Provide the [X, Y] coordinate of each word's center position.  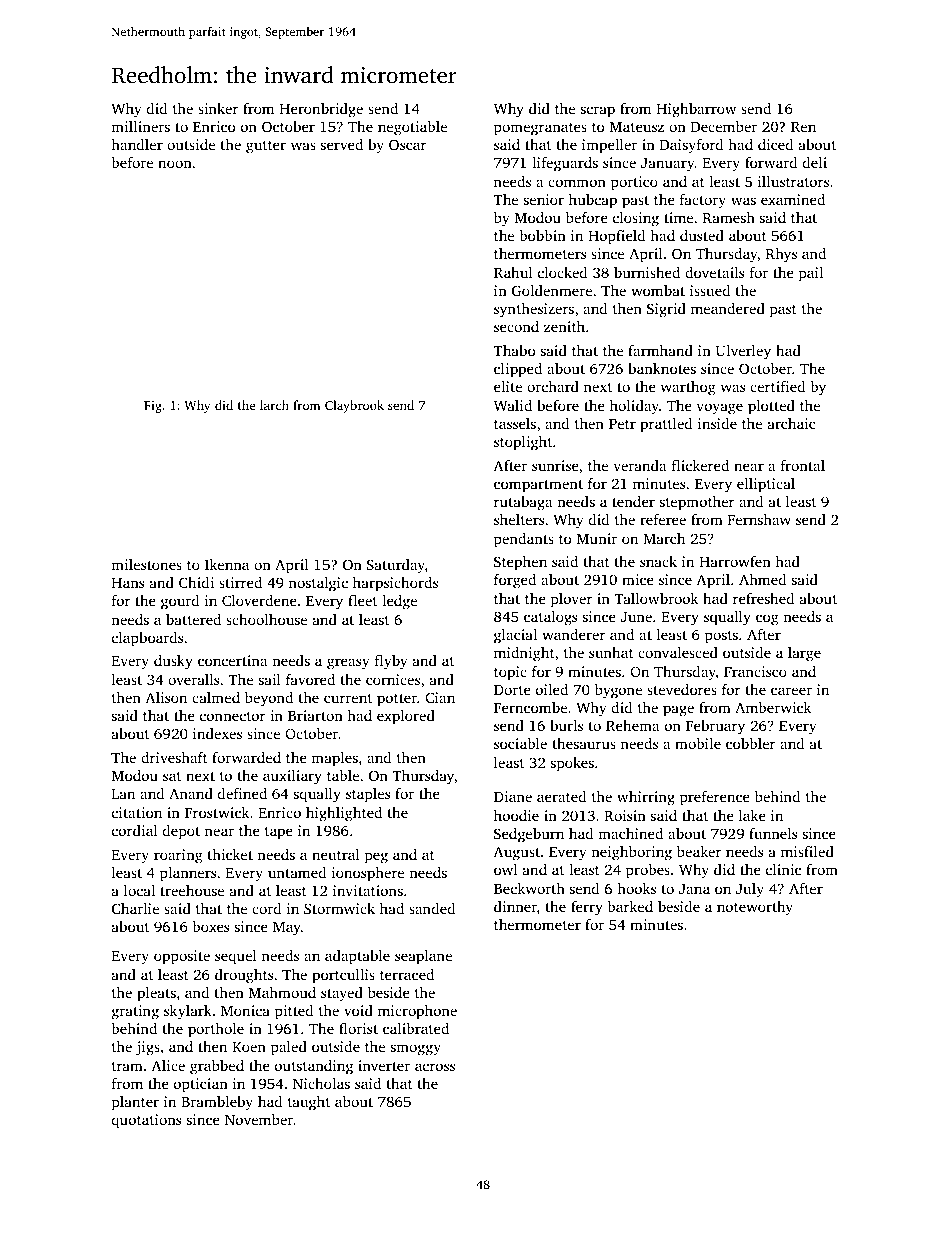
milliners [140, 126]
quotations [146, 1121]
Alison [166, 697]
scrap [598, 112]
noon [175, 164]
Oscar [408, 144]
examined [793, 199]
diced [776, 144]
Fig [153, 407]
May [287, 929]
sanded [432, 908]
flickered [700, 465]
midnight [524, 654]
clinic [783, 869]
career [791, 691]
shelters [519, 519]
